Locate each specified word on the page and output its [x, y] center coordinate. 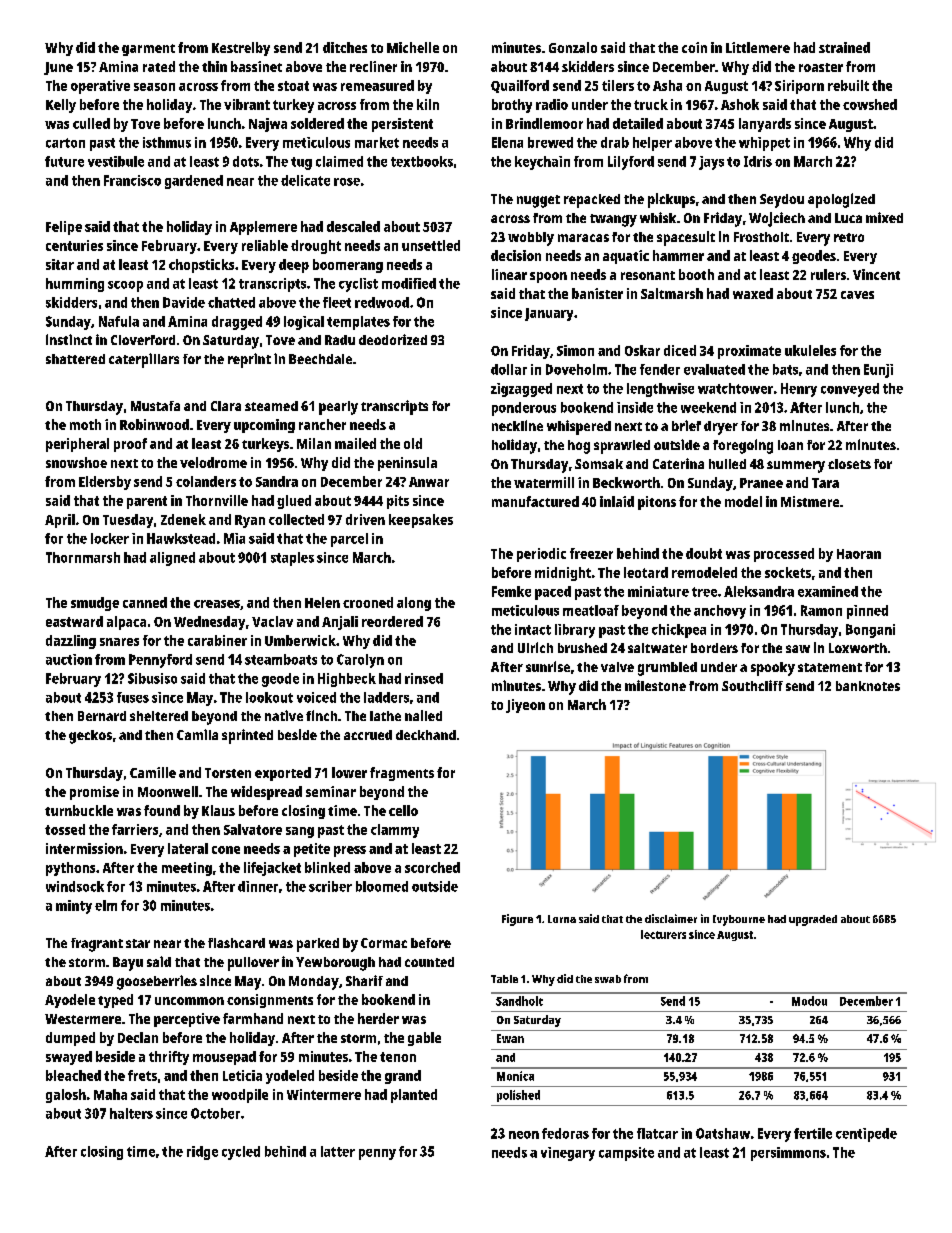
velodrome [213, 462]
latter [338, 1151]
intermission [84, 848]
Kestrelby [241, 49]
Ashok [740, 104]
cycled [241, 1153]
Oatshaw [723, 1133]
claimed [339, 161]
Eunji [878, 371]
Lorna [562, 919]
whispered [579, 427]
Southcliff [752, 685]
